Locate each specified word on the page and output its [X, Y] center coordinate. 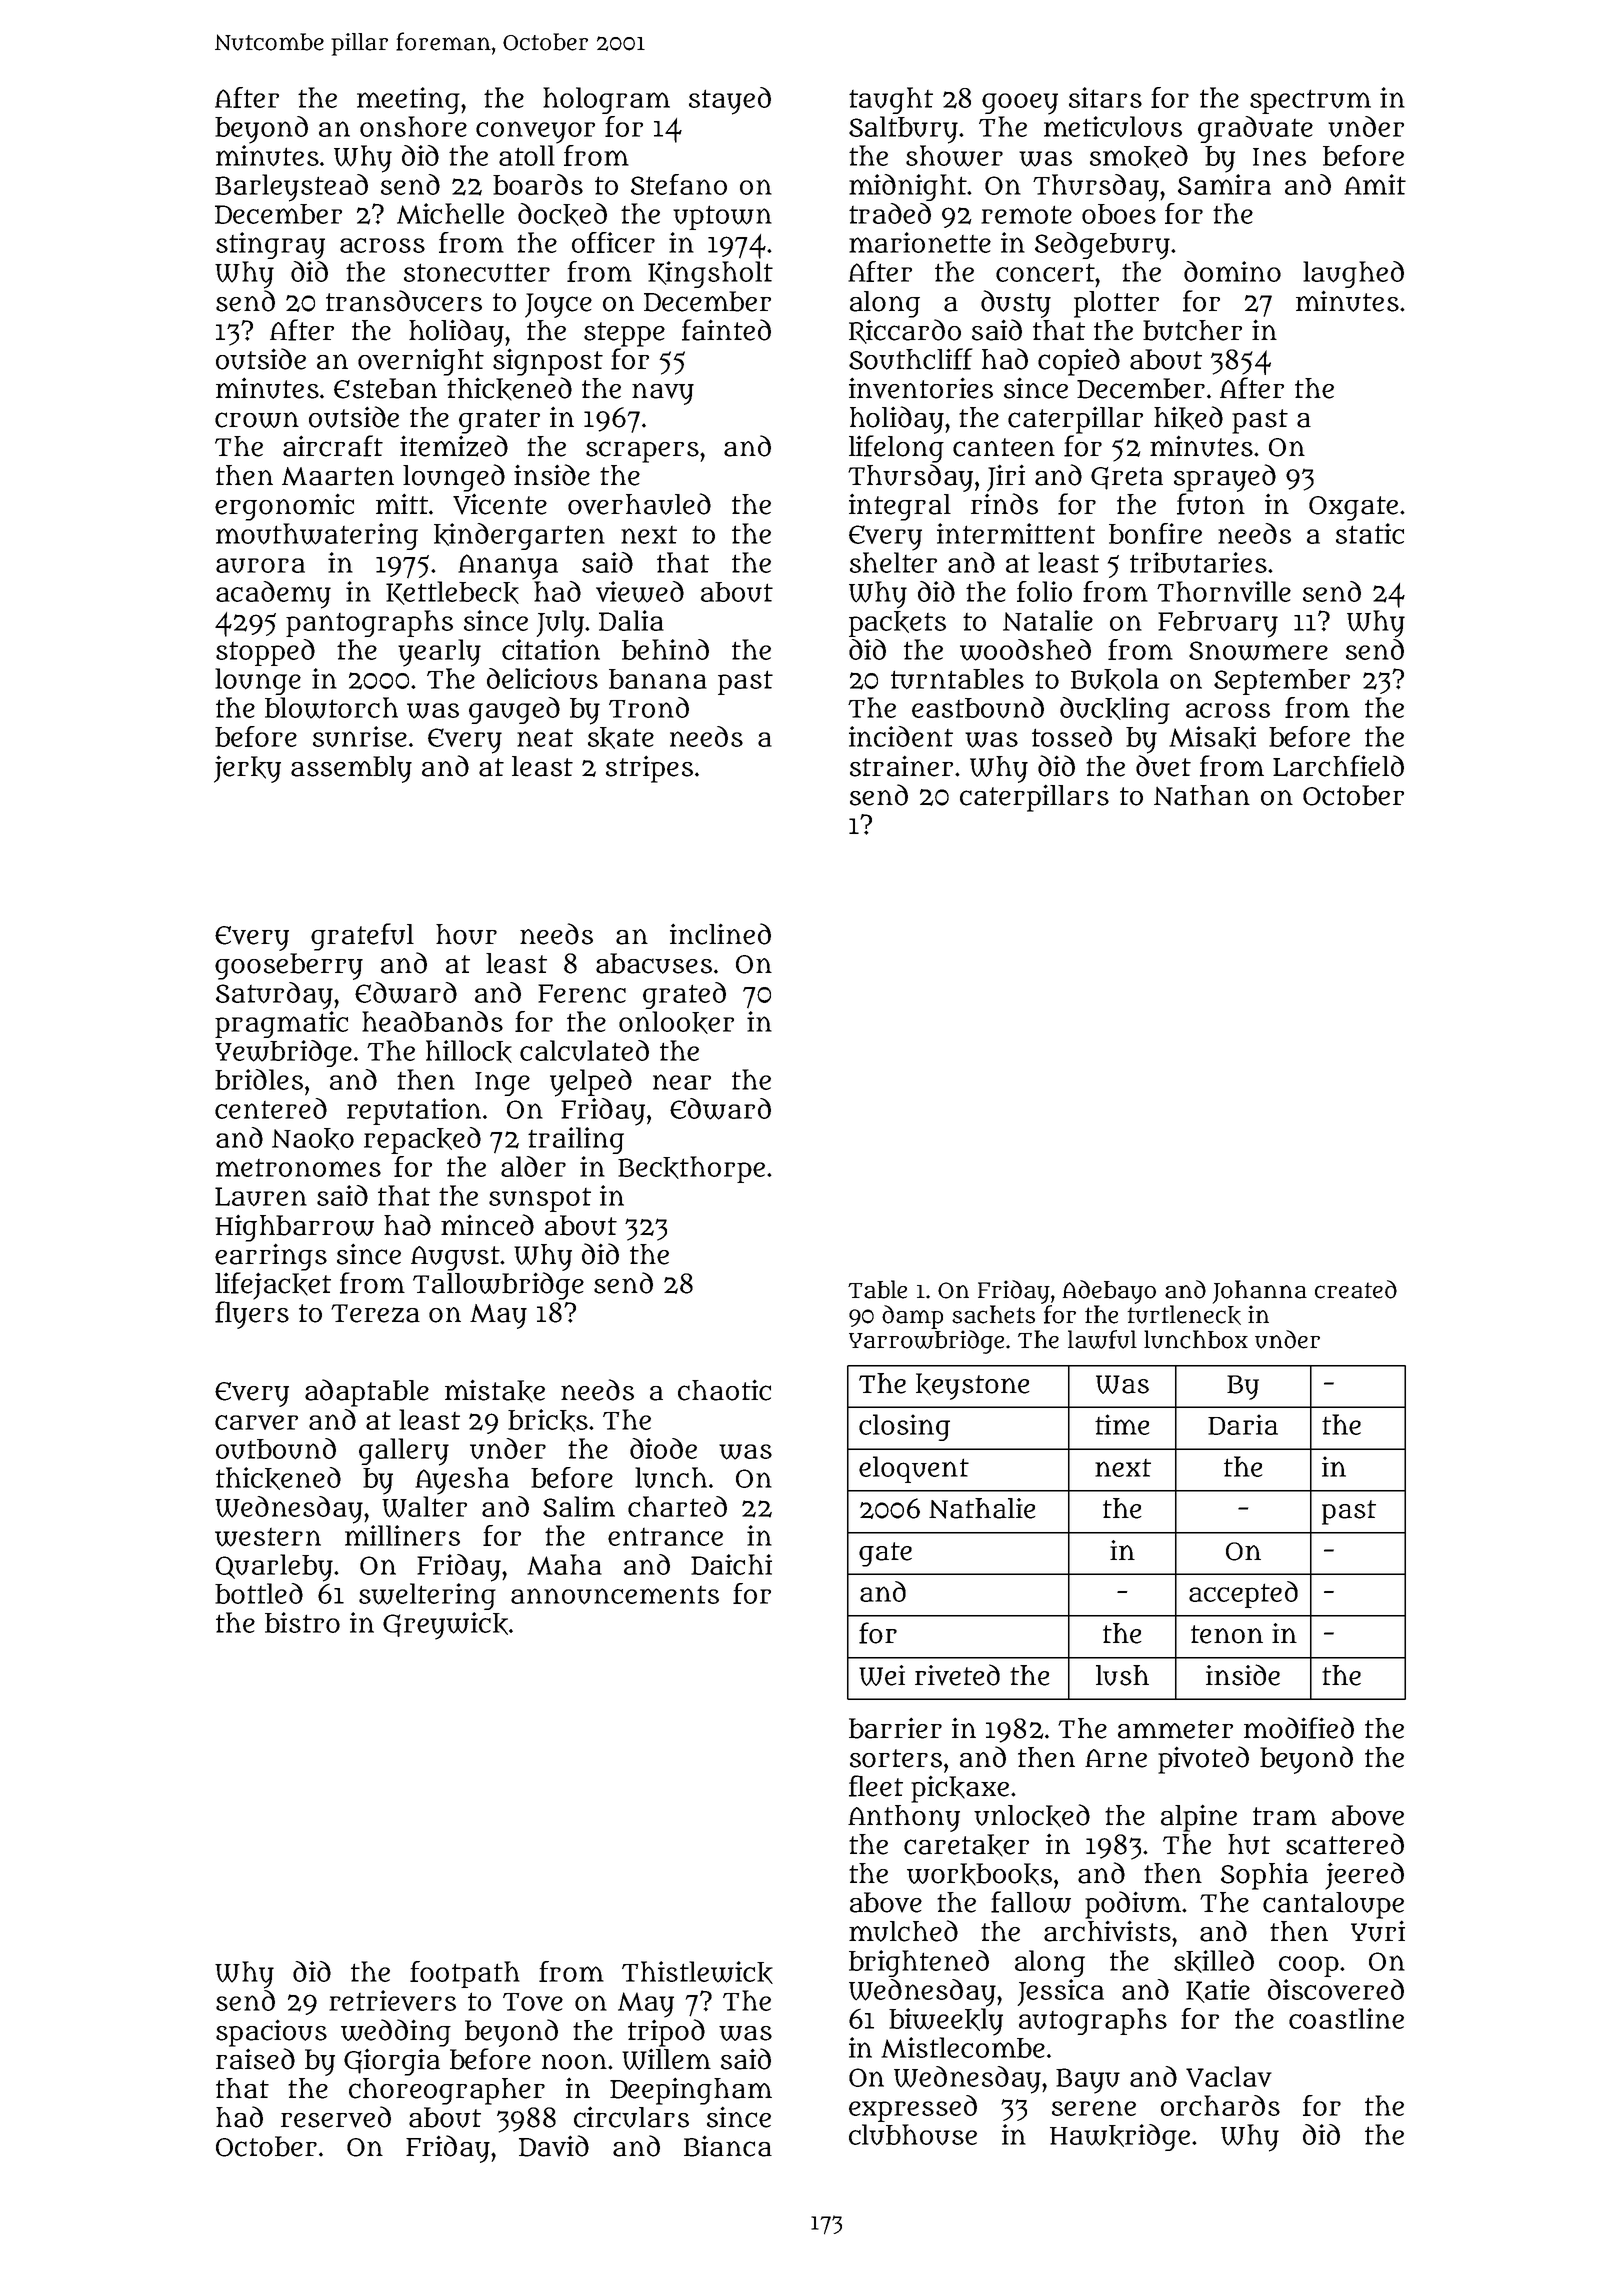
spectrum [1310, 101]
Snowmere [1258, 651]
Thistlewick [697, 1972]
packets [897, 624]
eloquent [914, 1469]
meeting [408, 100]
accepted [1243, 1594]
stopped [265, 652]
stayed [730, 101]
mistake [495, 1391]
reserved [336, 2117]
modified [1299, 1728]
